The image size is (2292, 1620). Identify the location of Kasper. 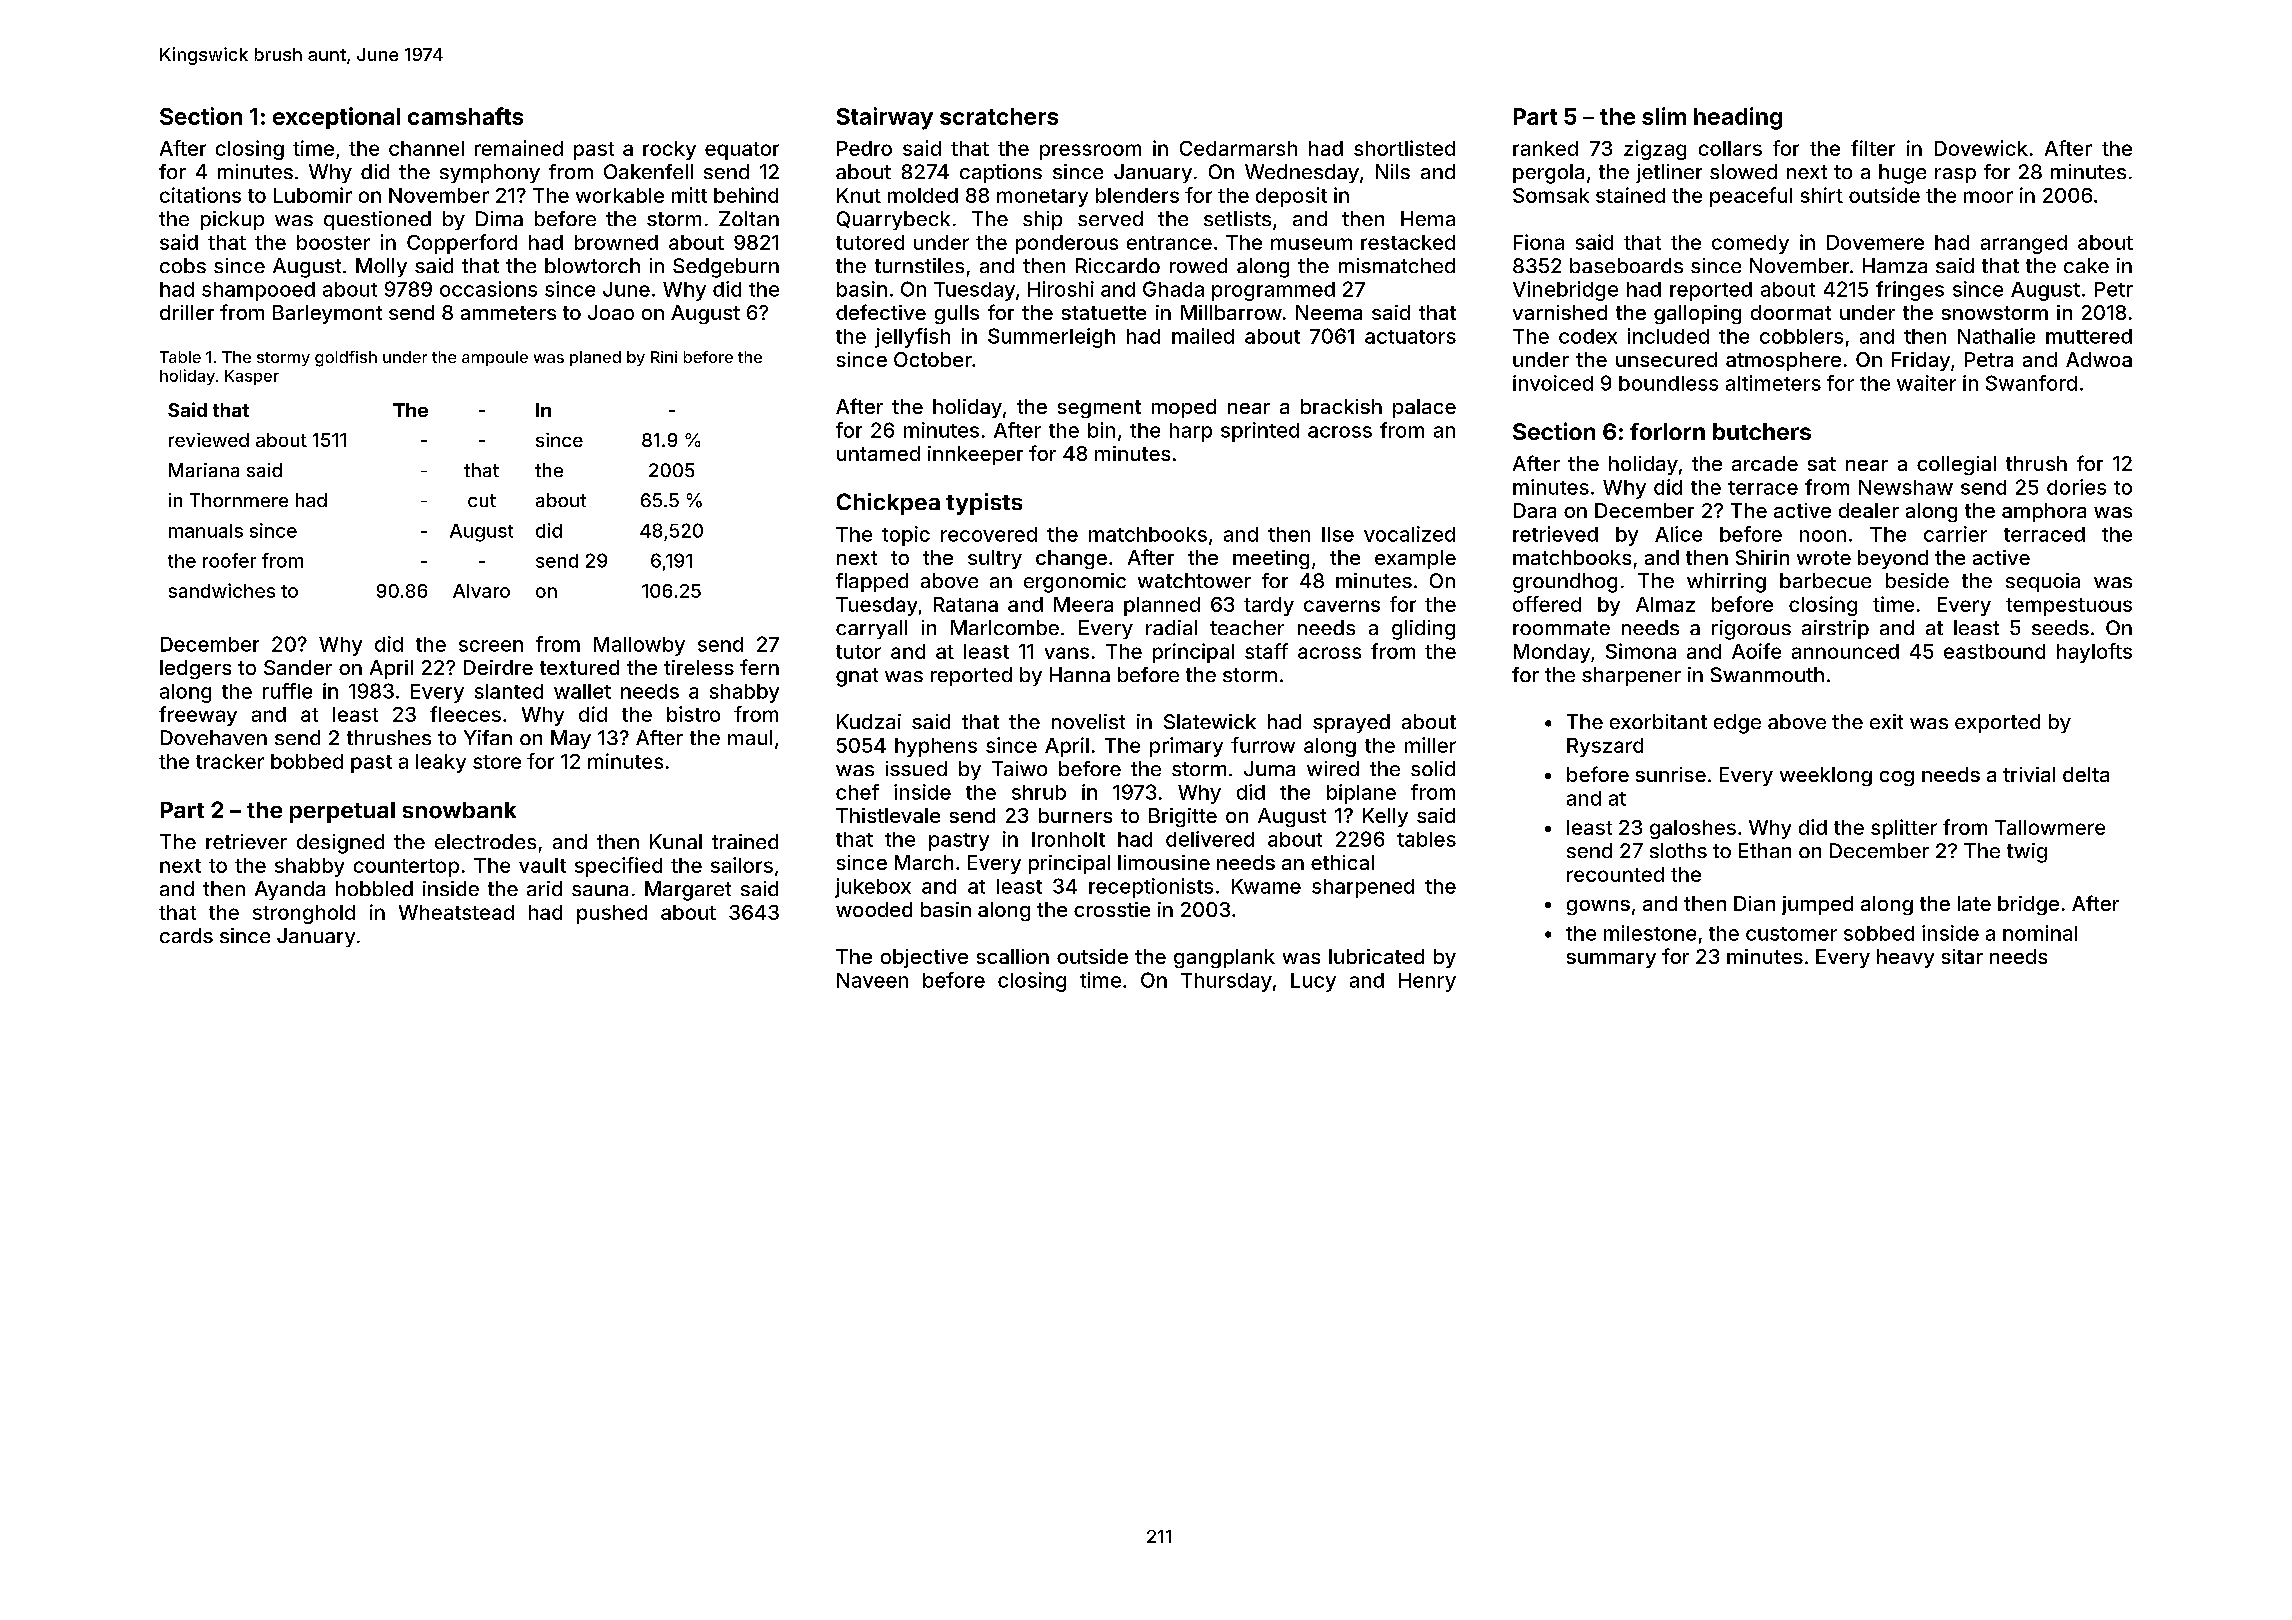
(252, 377).
